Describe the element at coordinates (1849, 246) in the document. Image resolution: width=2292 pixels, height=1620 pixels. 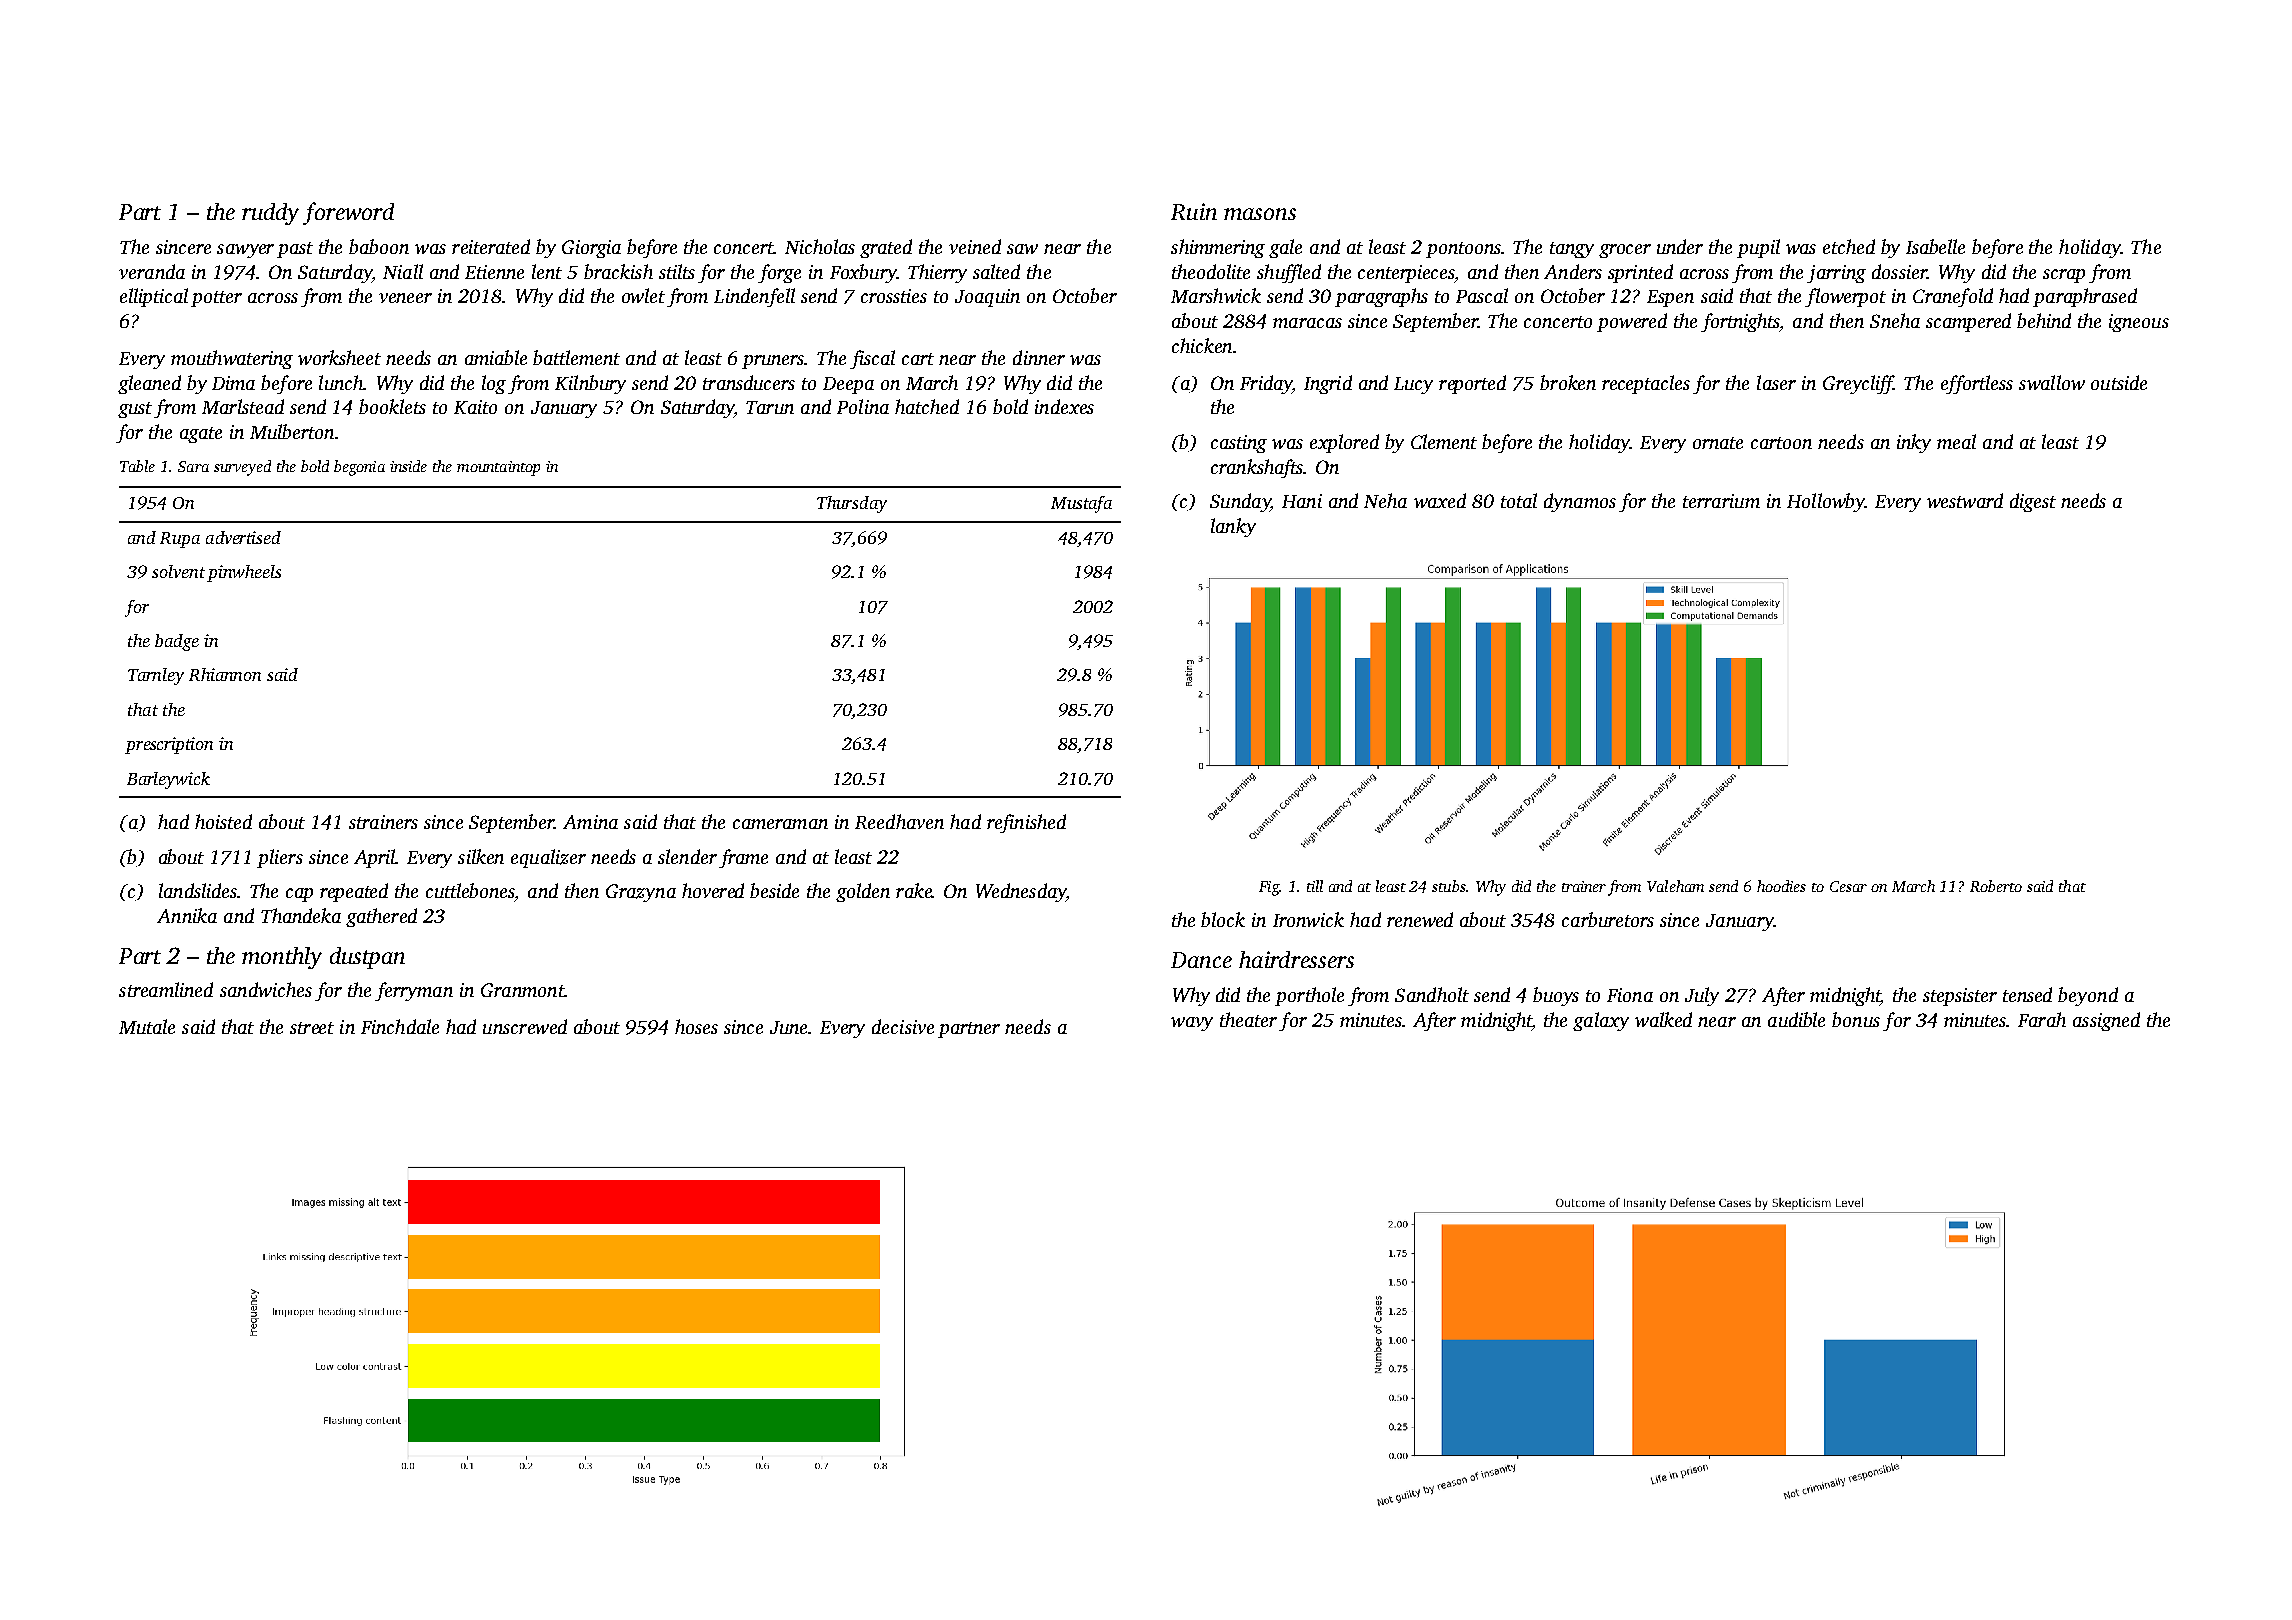
I see `etched` at that location.
